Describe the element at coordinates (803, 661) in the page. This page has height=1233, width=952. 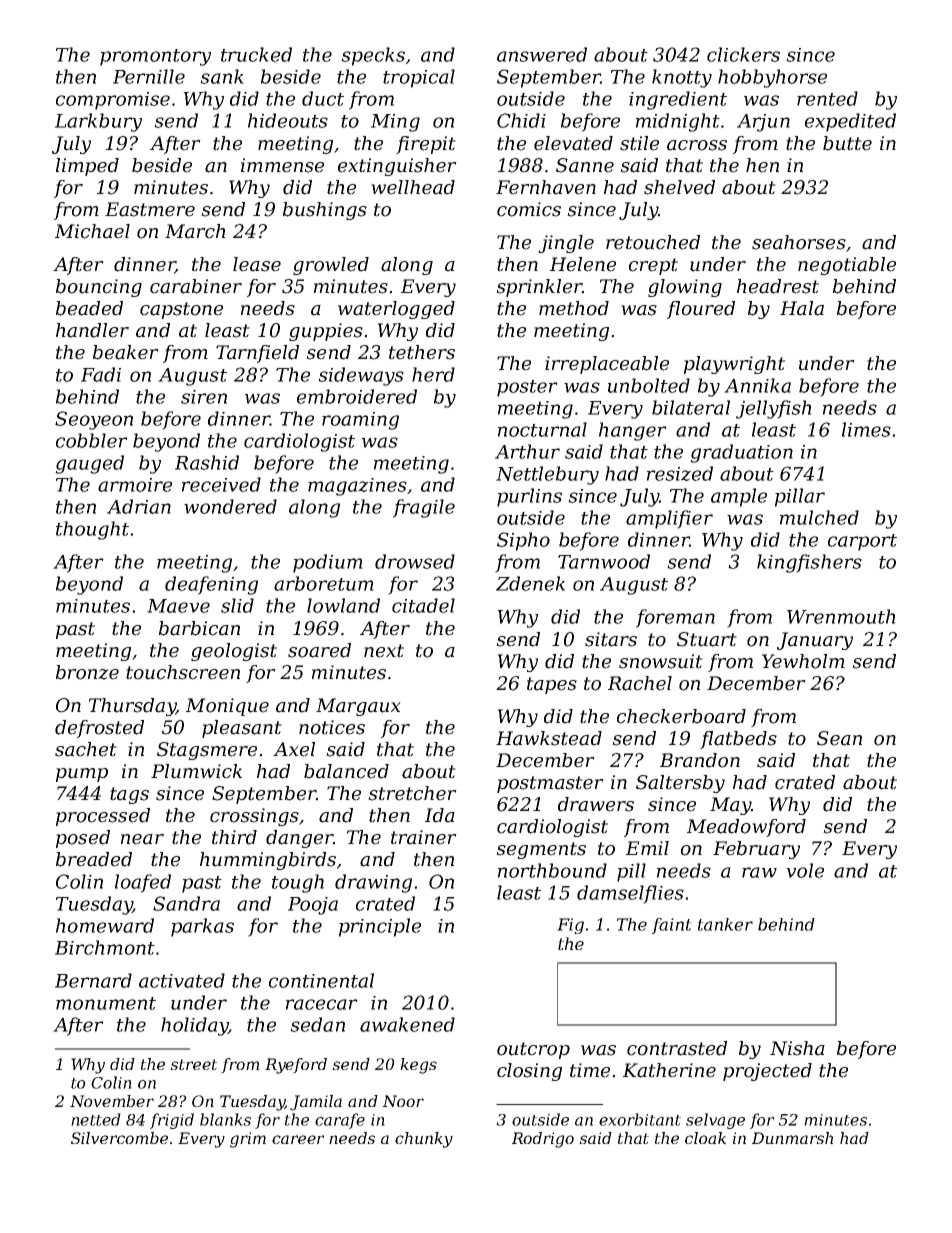
I see `Yewholm` at that location.
